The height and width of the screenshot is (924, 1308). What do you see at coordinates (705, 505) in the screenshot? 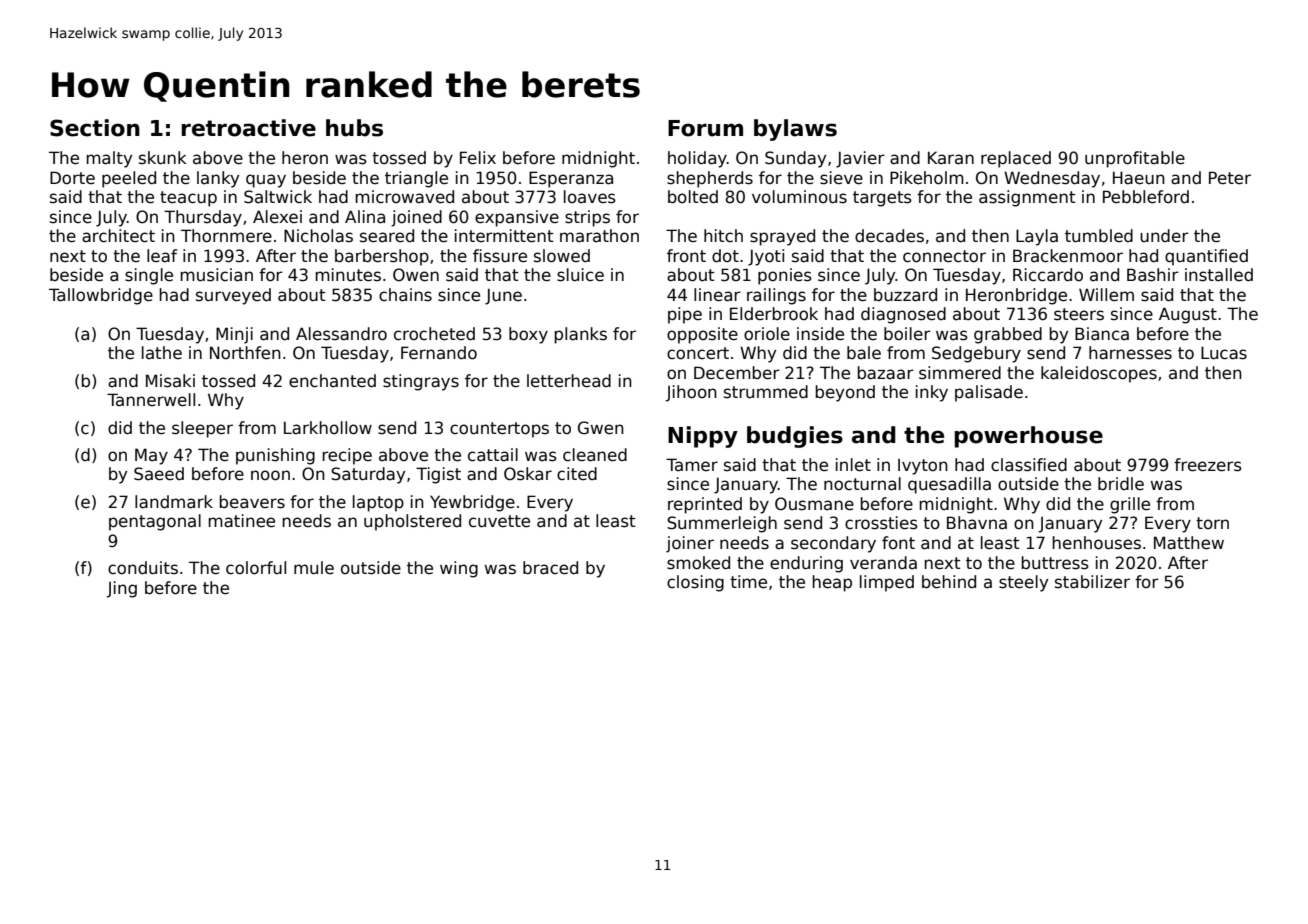
I see `reprinted` at bounding box center [705, 505].
